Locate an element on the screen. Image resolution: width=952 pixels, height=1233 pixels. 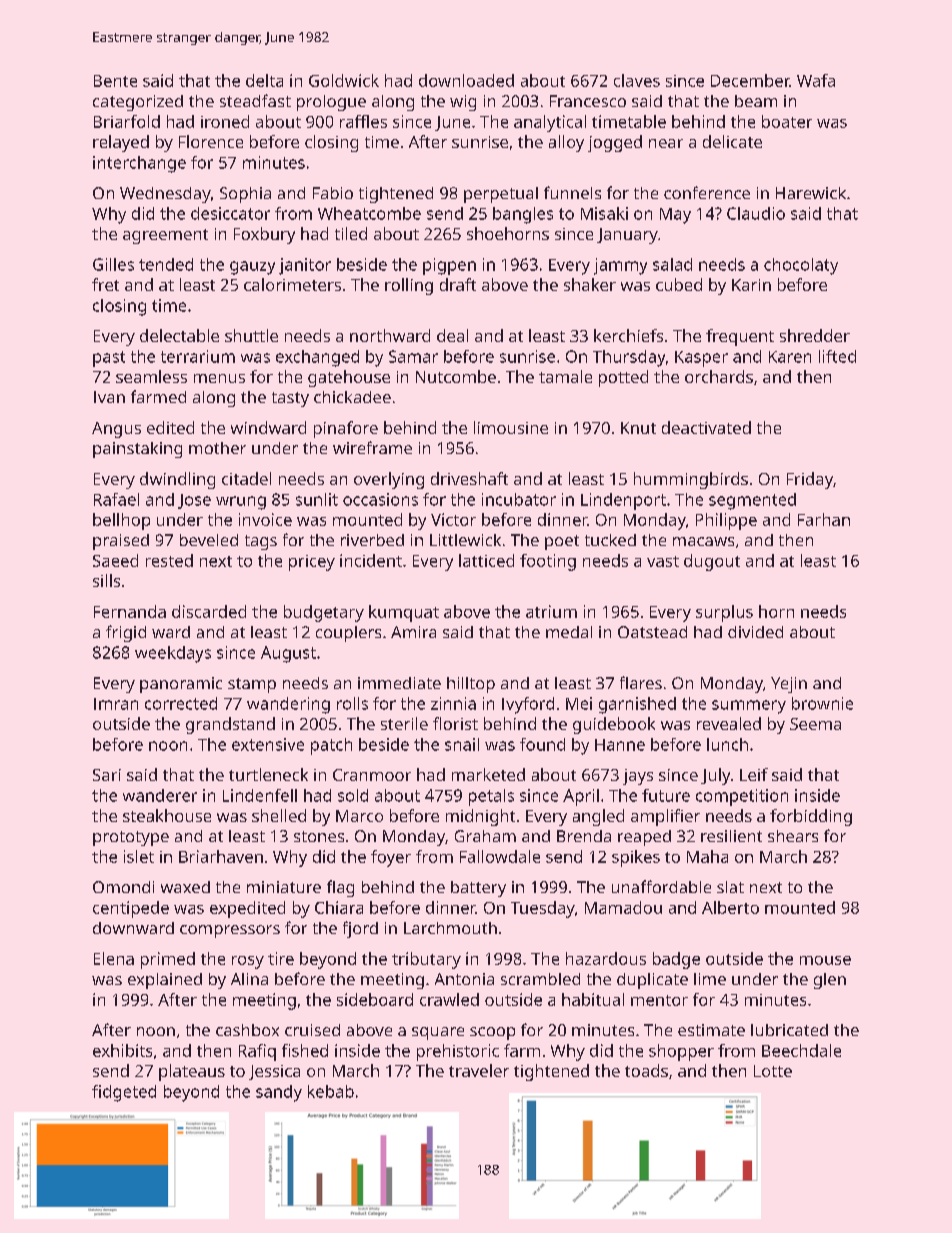
interchange is located at coordinates (139, 164).
